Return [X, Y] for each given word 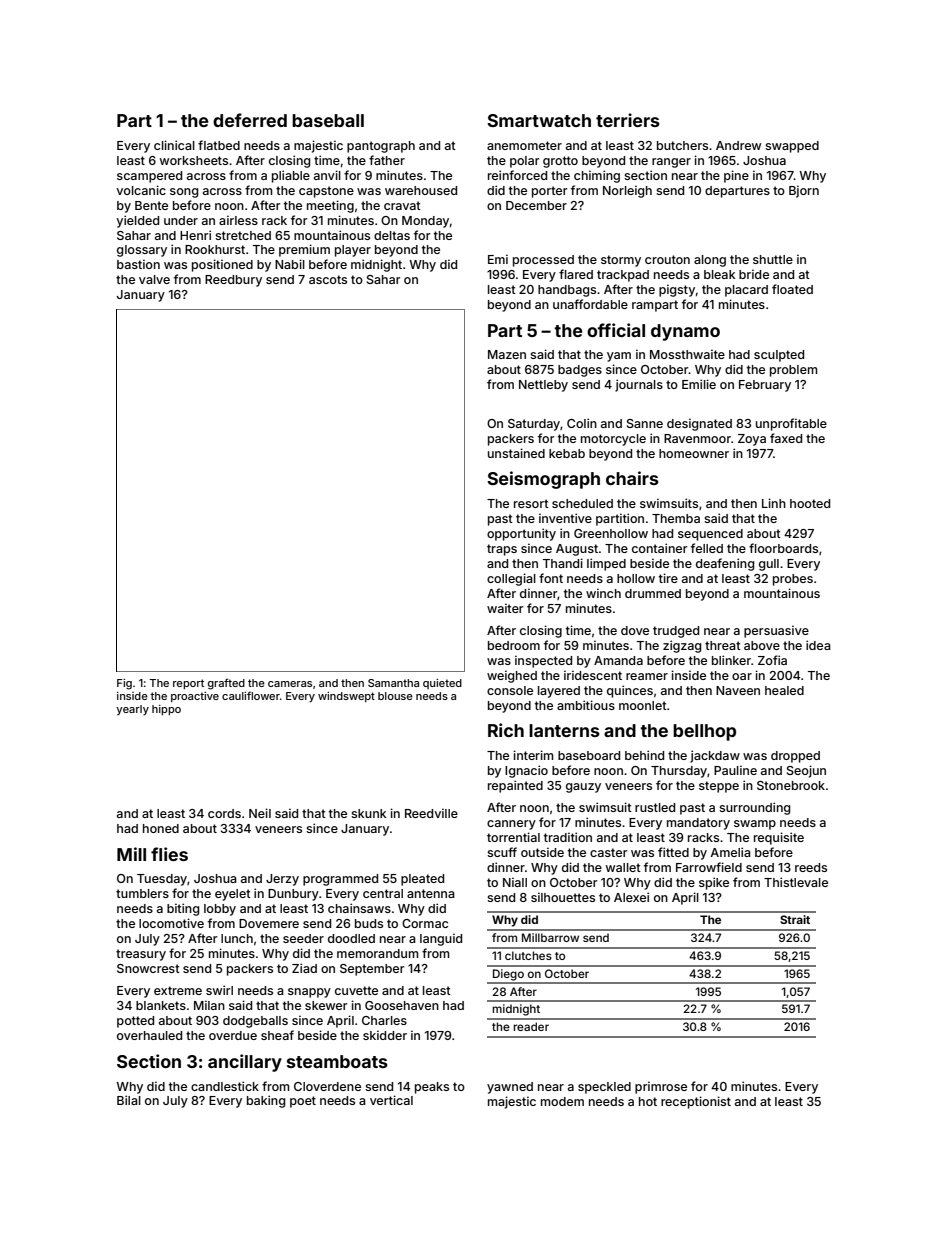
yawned [510, 1088]
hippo [166, 710]
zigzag [682, 646]
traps [502, 550]
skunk [368, 813]
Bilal [129, 1100]
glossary [142, 251]
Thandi [563, 563]
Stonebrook [791, 785]
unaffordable [590, 304]
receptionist [696, 1102]
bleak [719, 274]
